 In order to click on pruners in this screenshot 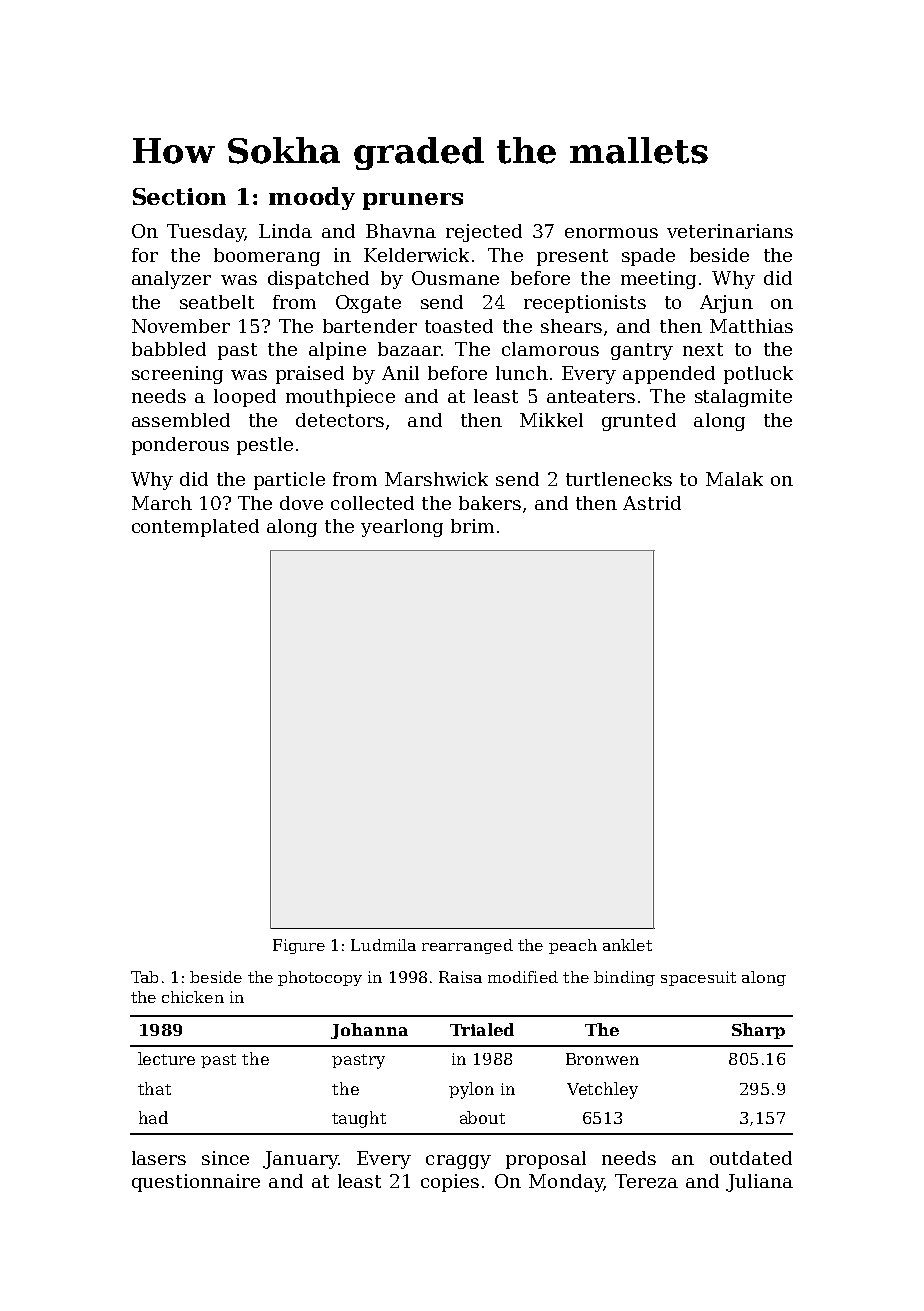, I will do `click(413, 201)`.
